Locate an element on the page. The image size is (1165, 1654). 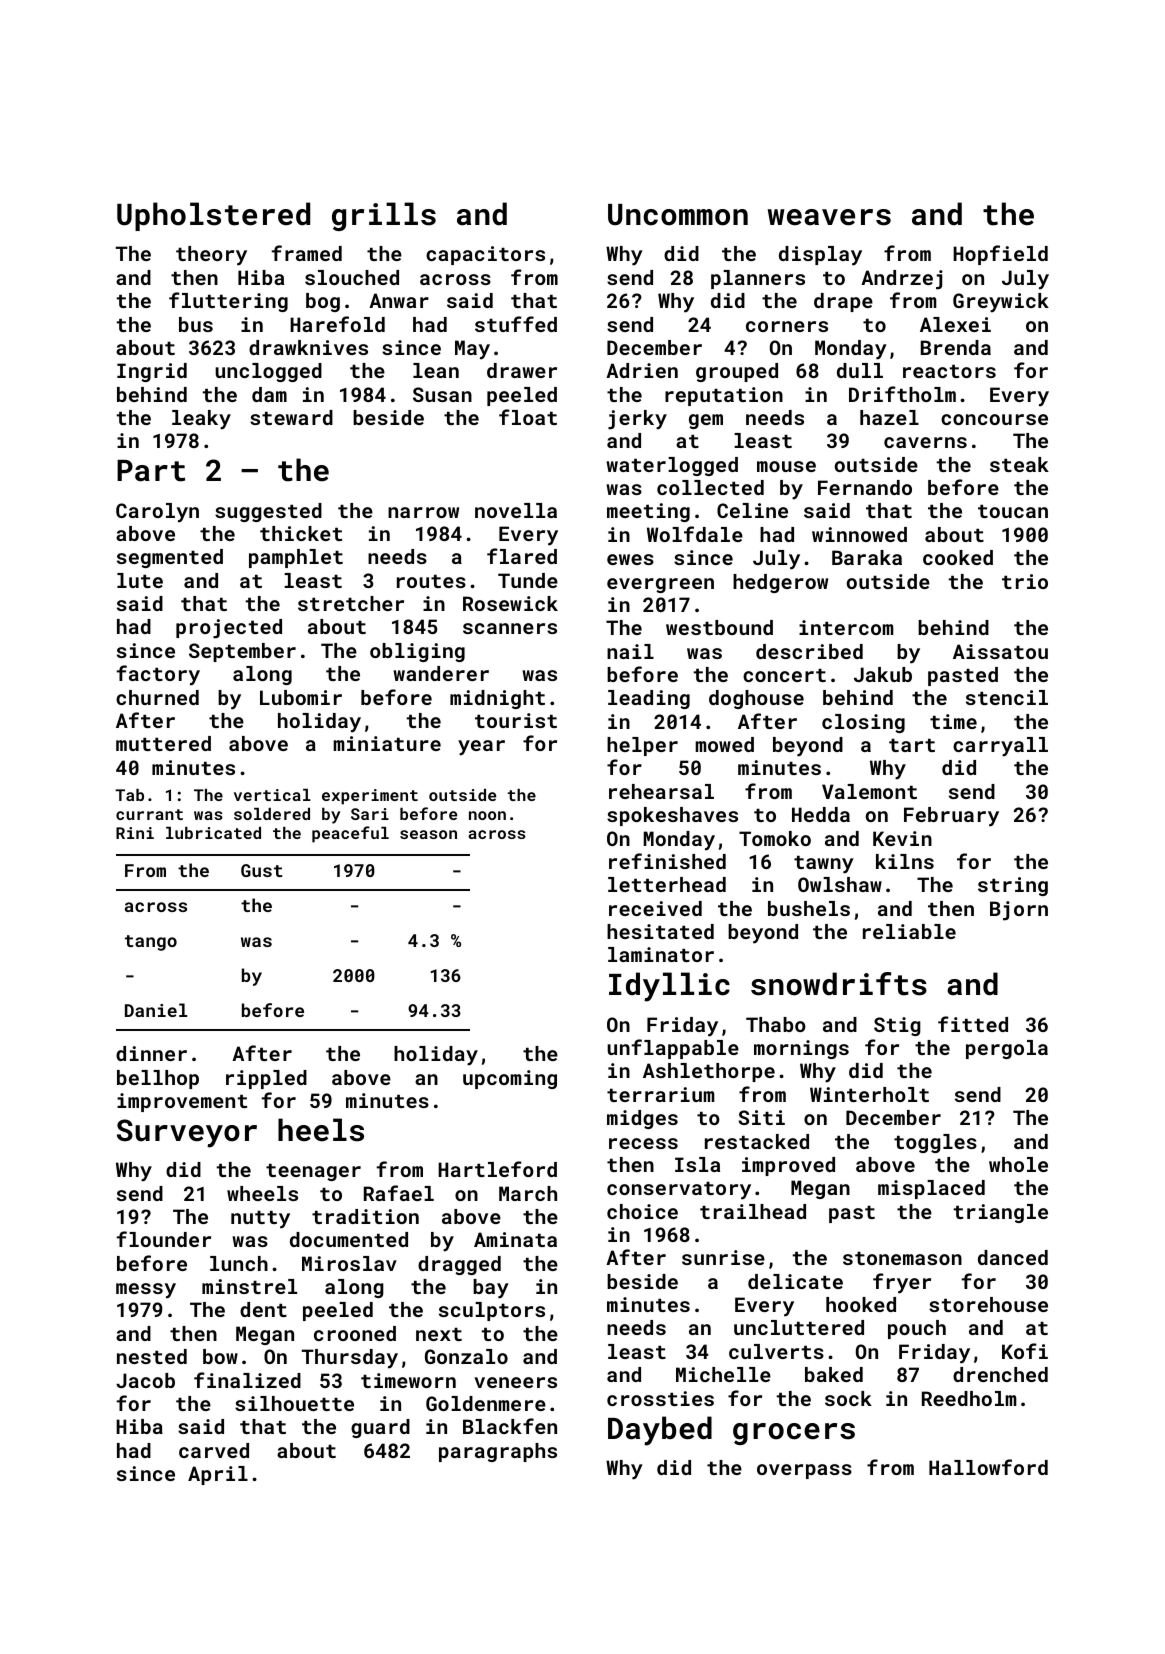
Thursday is located at coordinates (350, 1359).
